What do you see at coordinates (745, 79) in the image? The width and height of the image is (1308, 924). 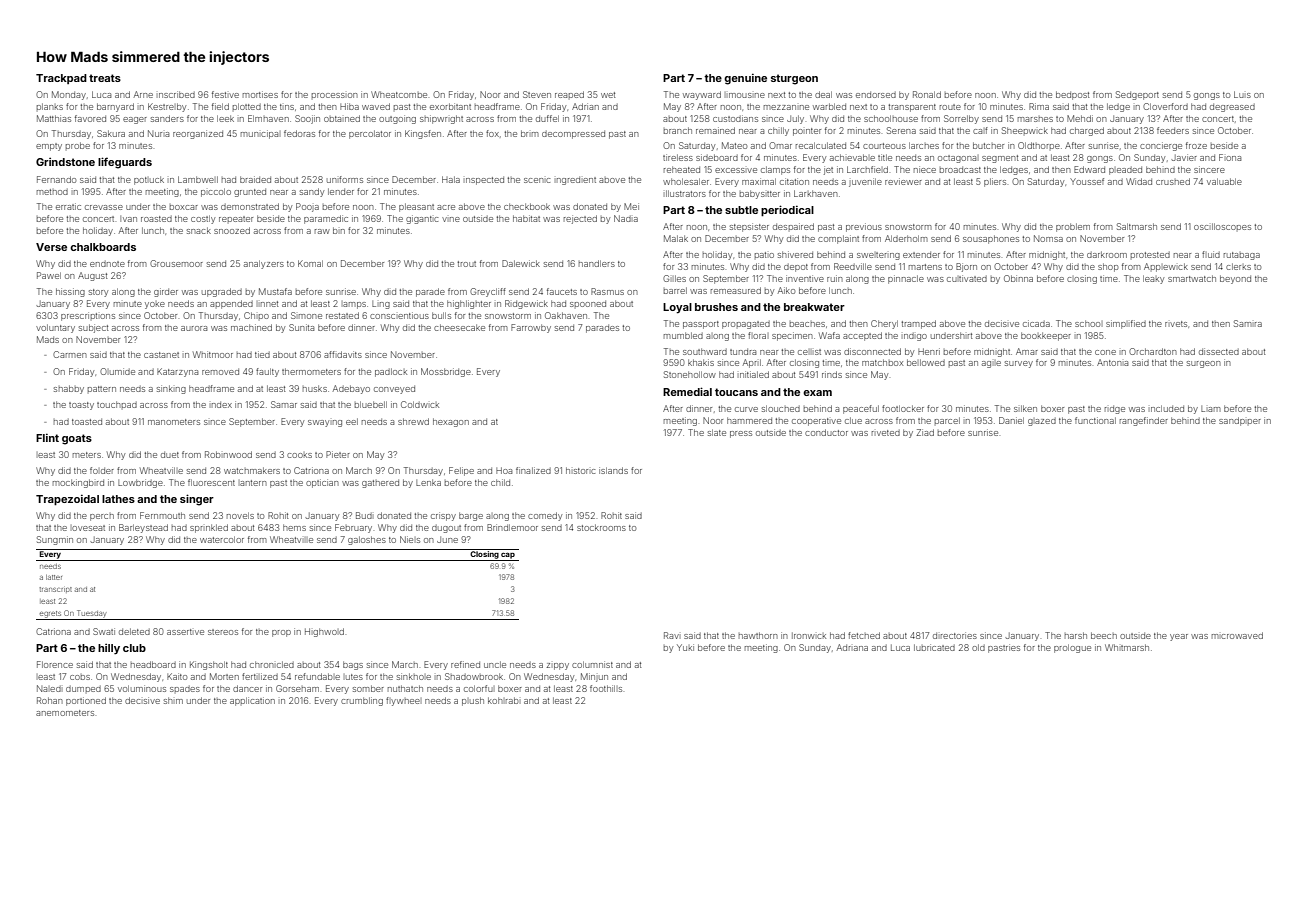 I see `genuine` at bounding box center [745, 79].
